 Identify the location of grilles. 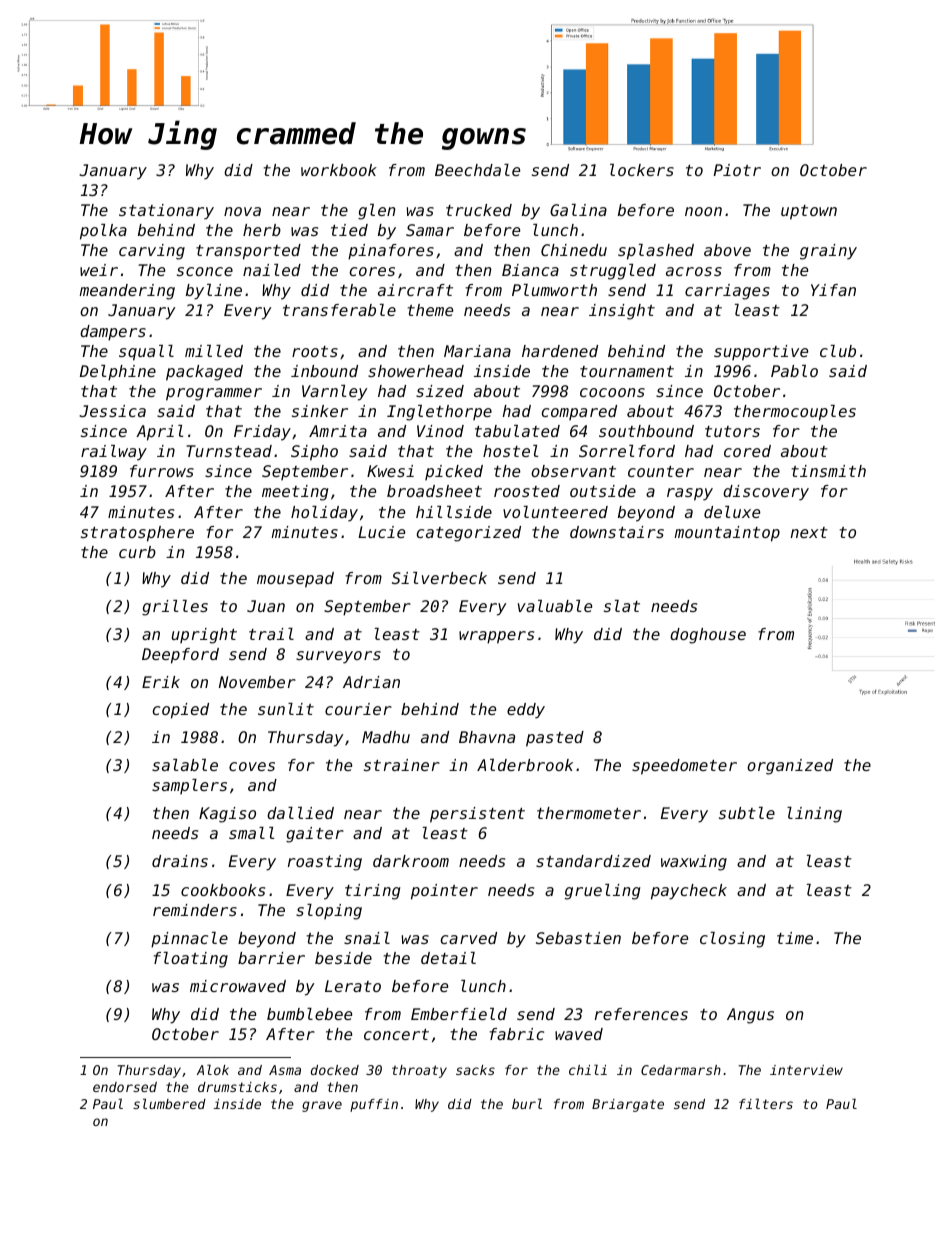
(175, 608).
